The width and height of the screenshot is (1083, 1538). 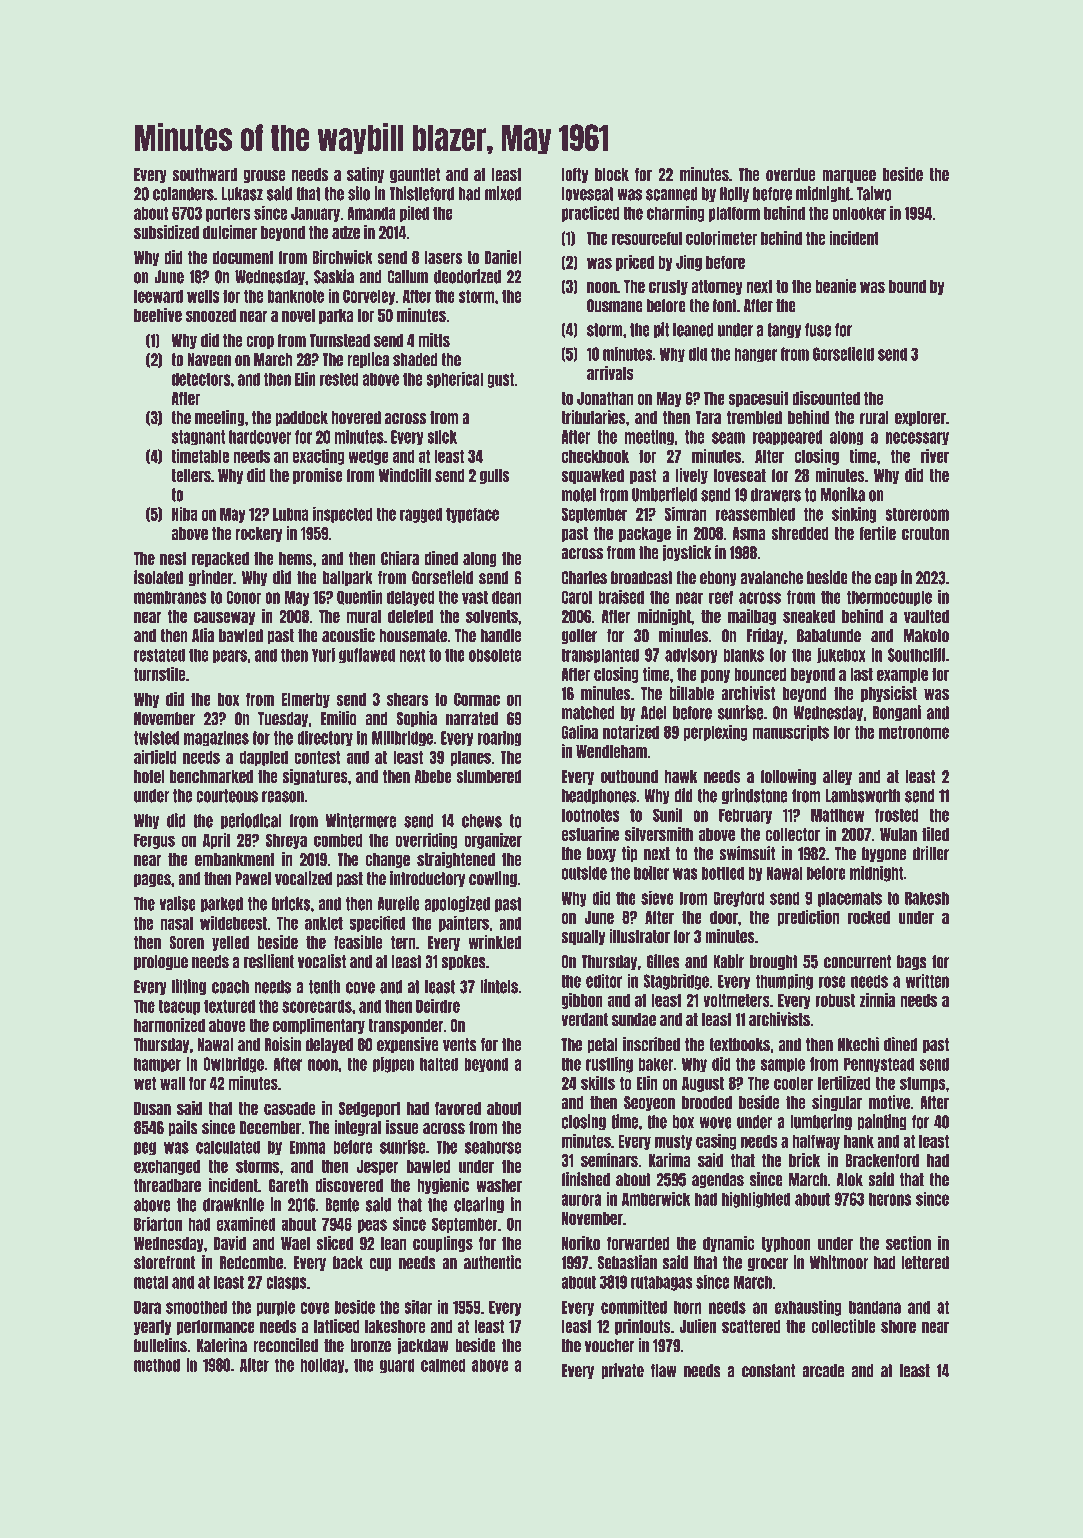 I want to click on Ousmane, so click(x=615, y=306).
